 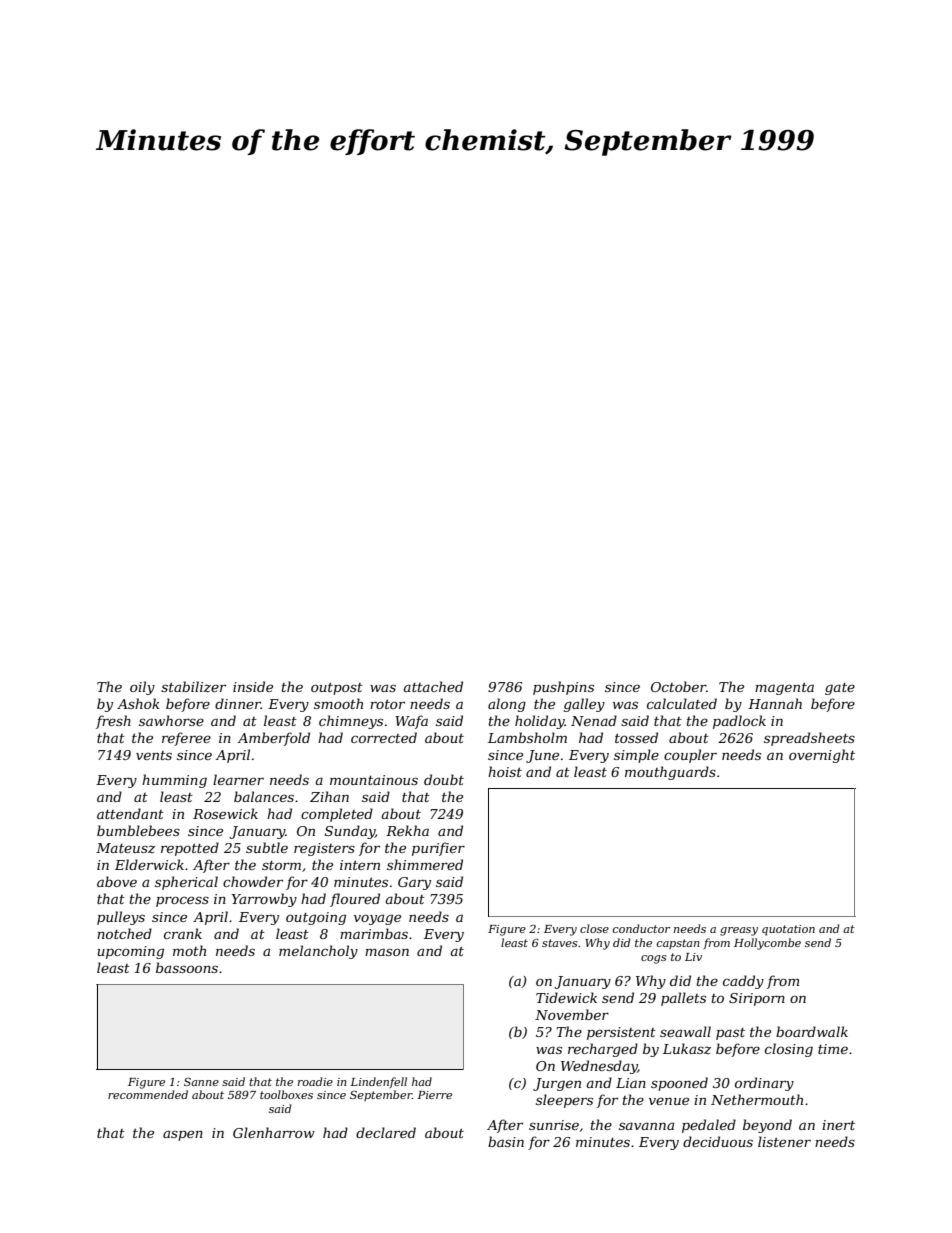 I want to click on humming, so click(x=174, y=781).
